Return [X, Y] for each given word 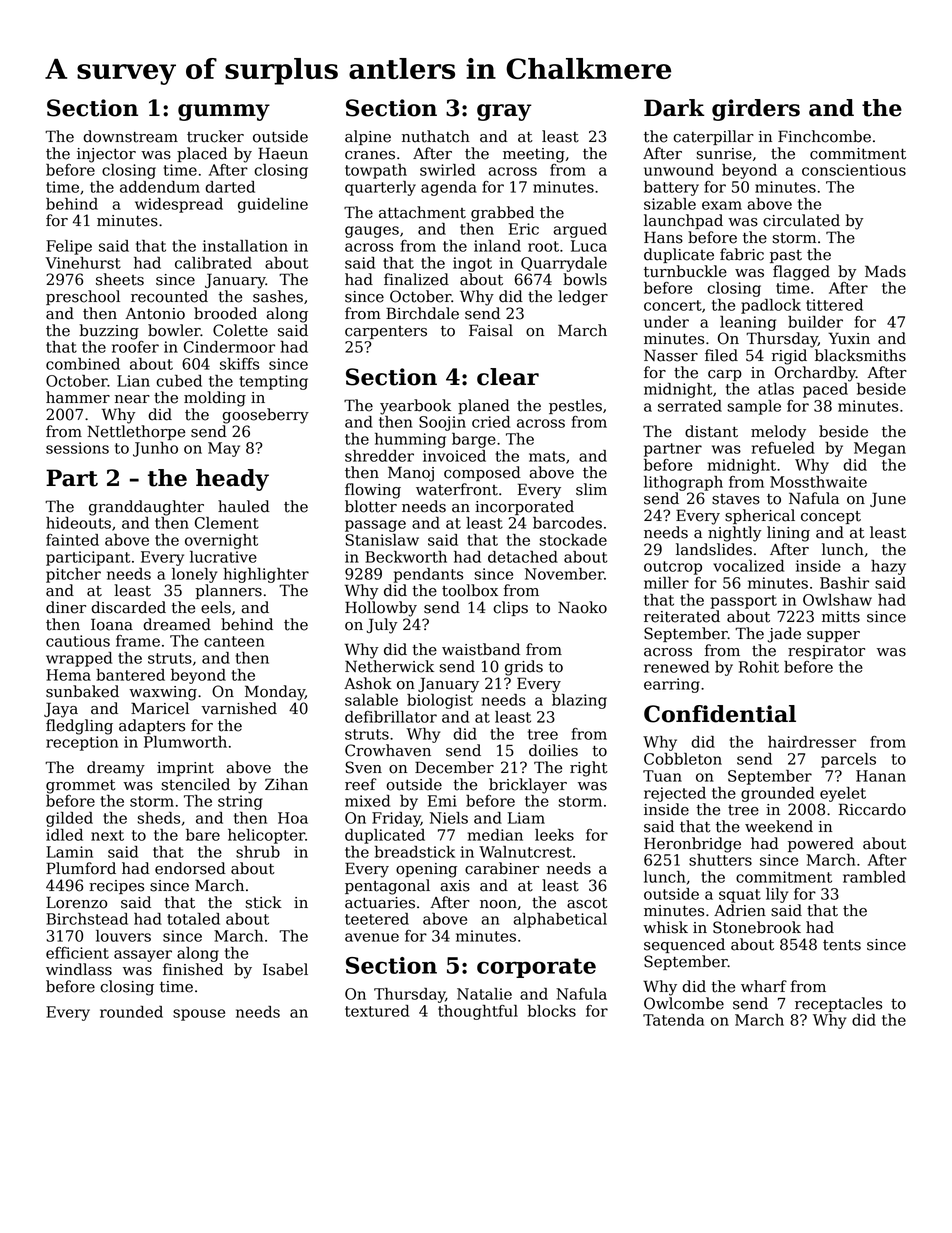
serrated [690, 406]
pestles [575, 406]
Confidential [720, 714]
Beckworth [406, 557]
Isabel [285, 969]
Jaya [61, 710]
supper [833, 636]
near [132, 399]
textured [377, 1011]
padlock [771, 306]
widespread [179, 205]
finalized [416, 279]
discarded [128, 607]
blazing [579, 701]
